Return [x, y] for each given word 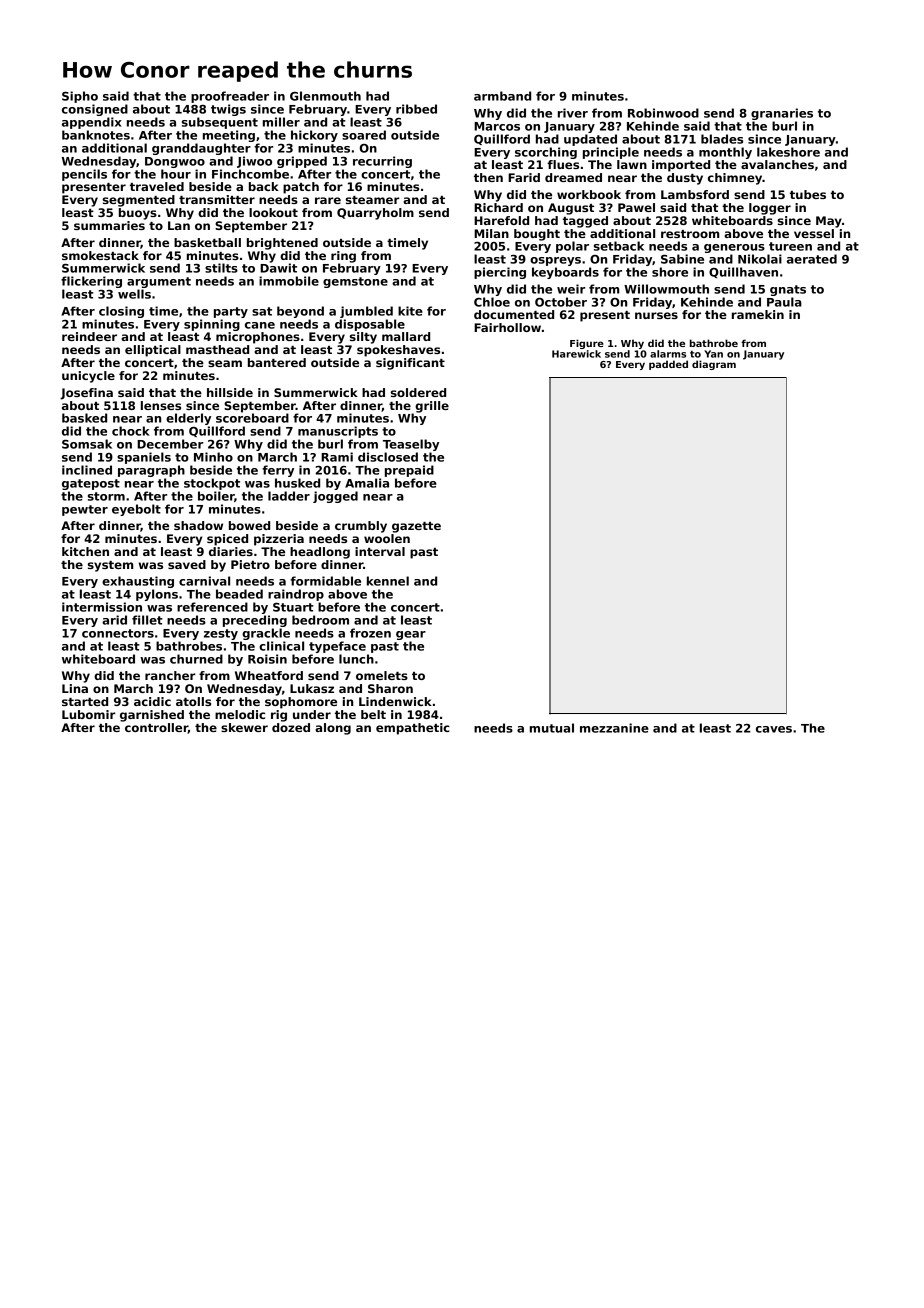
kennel [388, 581]
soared [364, 135]
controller [156, 728]
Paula [784, 302]
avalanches [777, 164]
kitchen [85, 551]
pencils [84, 175]
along [333, 729]
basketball [207, 242]
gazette [416, 527]
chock [131, 431]
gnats [788, 290]
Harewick [576, 354]
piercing [500, 273]
